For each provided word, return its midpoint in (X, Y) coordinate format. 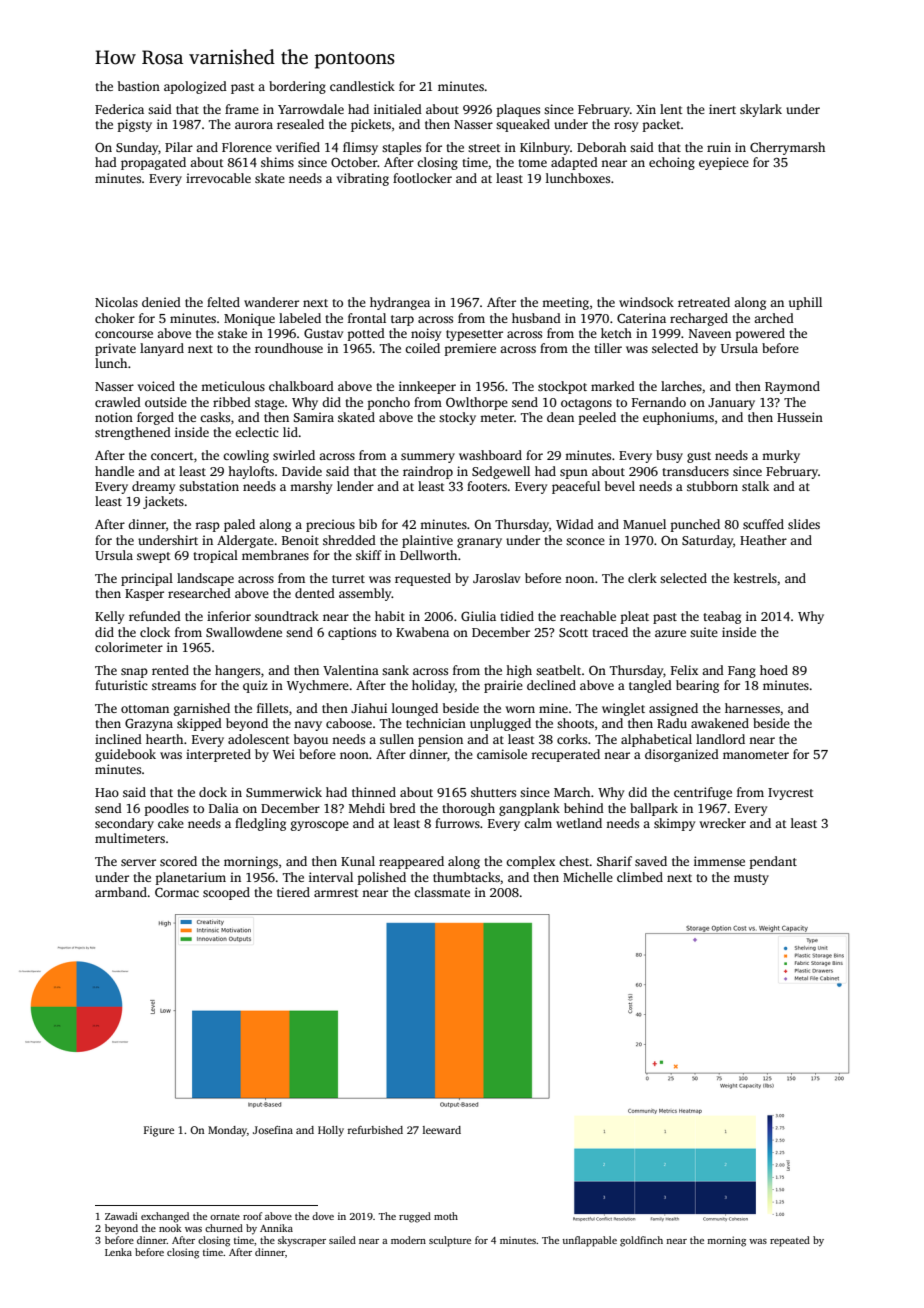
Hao (107, 792)
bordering (297, 87)
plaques (518, 110)
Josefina (273, 1130)
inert (722, 109)
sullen (397, 739)
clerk (642, 578)
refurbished (375, 1130)
